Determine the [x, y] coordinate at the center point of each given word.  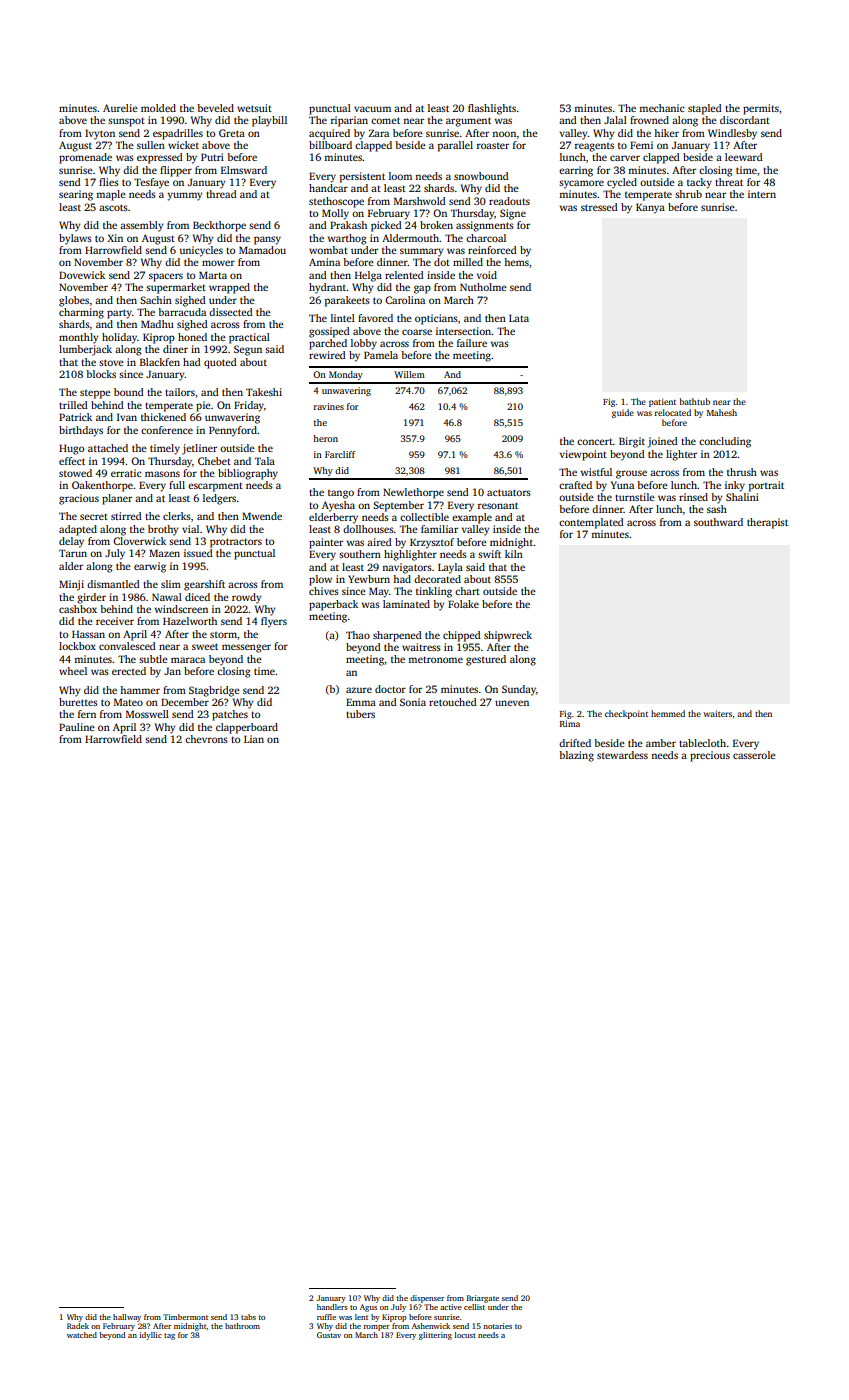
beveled [215, 108]
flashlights [492, 109]
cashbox [78, 609]
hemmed [668, 713]
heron [325, 438]
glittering [435, 1336]
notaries [497, 1326]
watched [82, 1335]
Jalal [615, 120]
